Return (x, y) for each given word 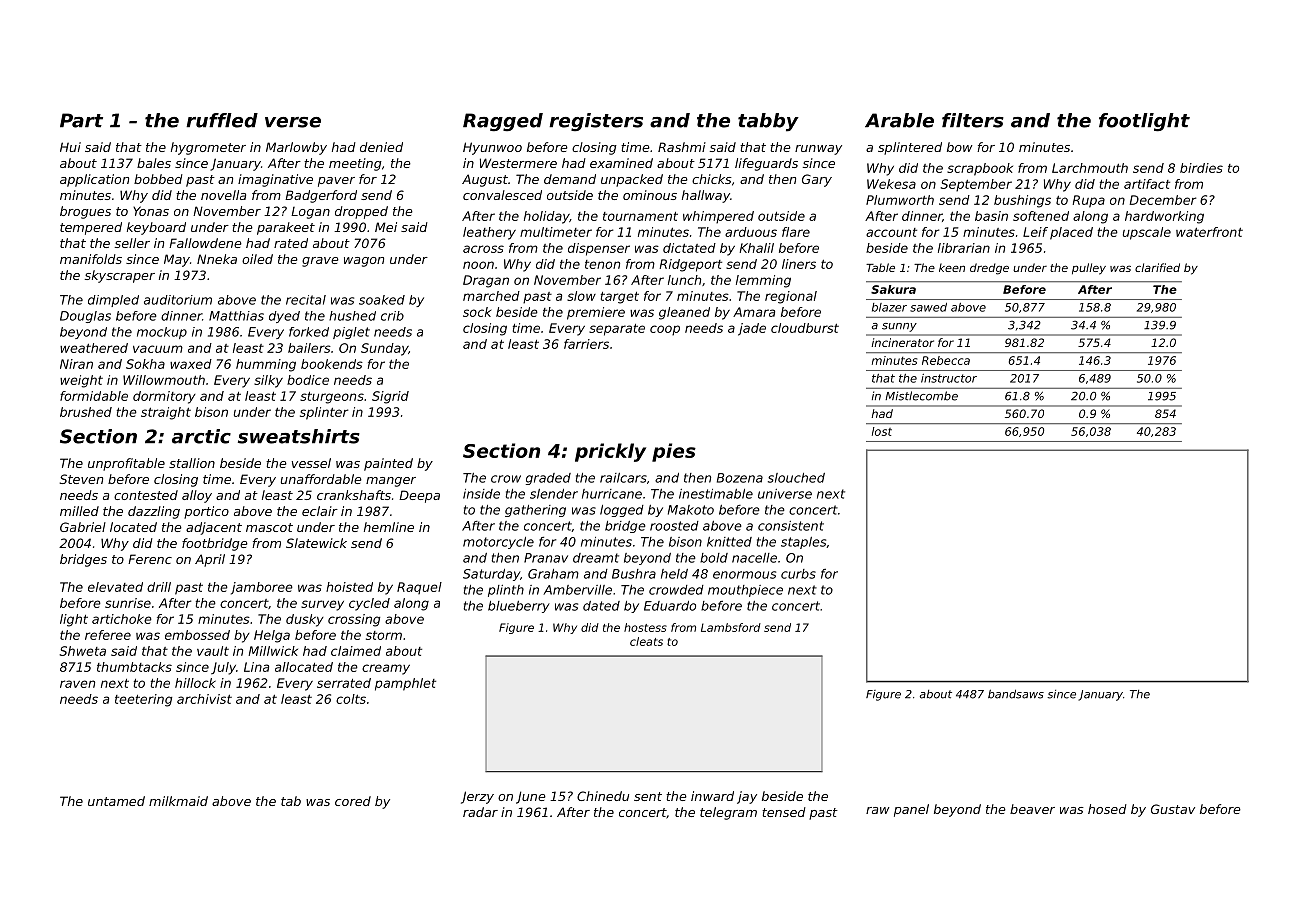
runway (818, 150)
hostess (645, 627)
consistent (791, 526)
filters (973, 120)
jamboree (262, 588)
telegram (728, 813)
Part (81, 120)
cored (353, 801)
